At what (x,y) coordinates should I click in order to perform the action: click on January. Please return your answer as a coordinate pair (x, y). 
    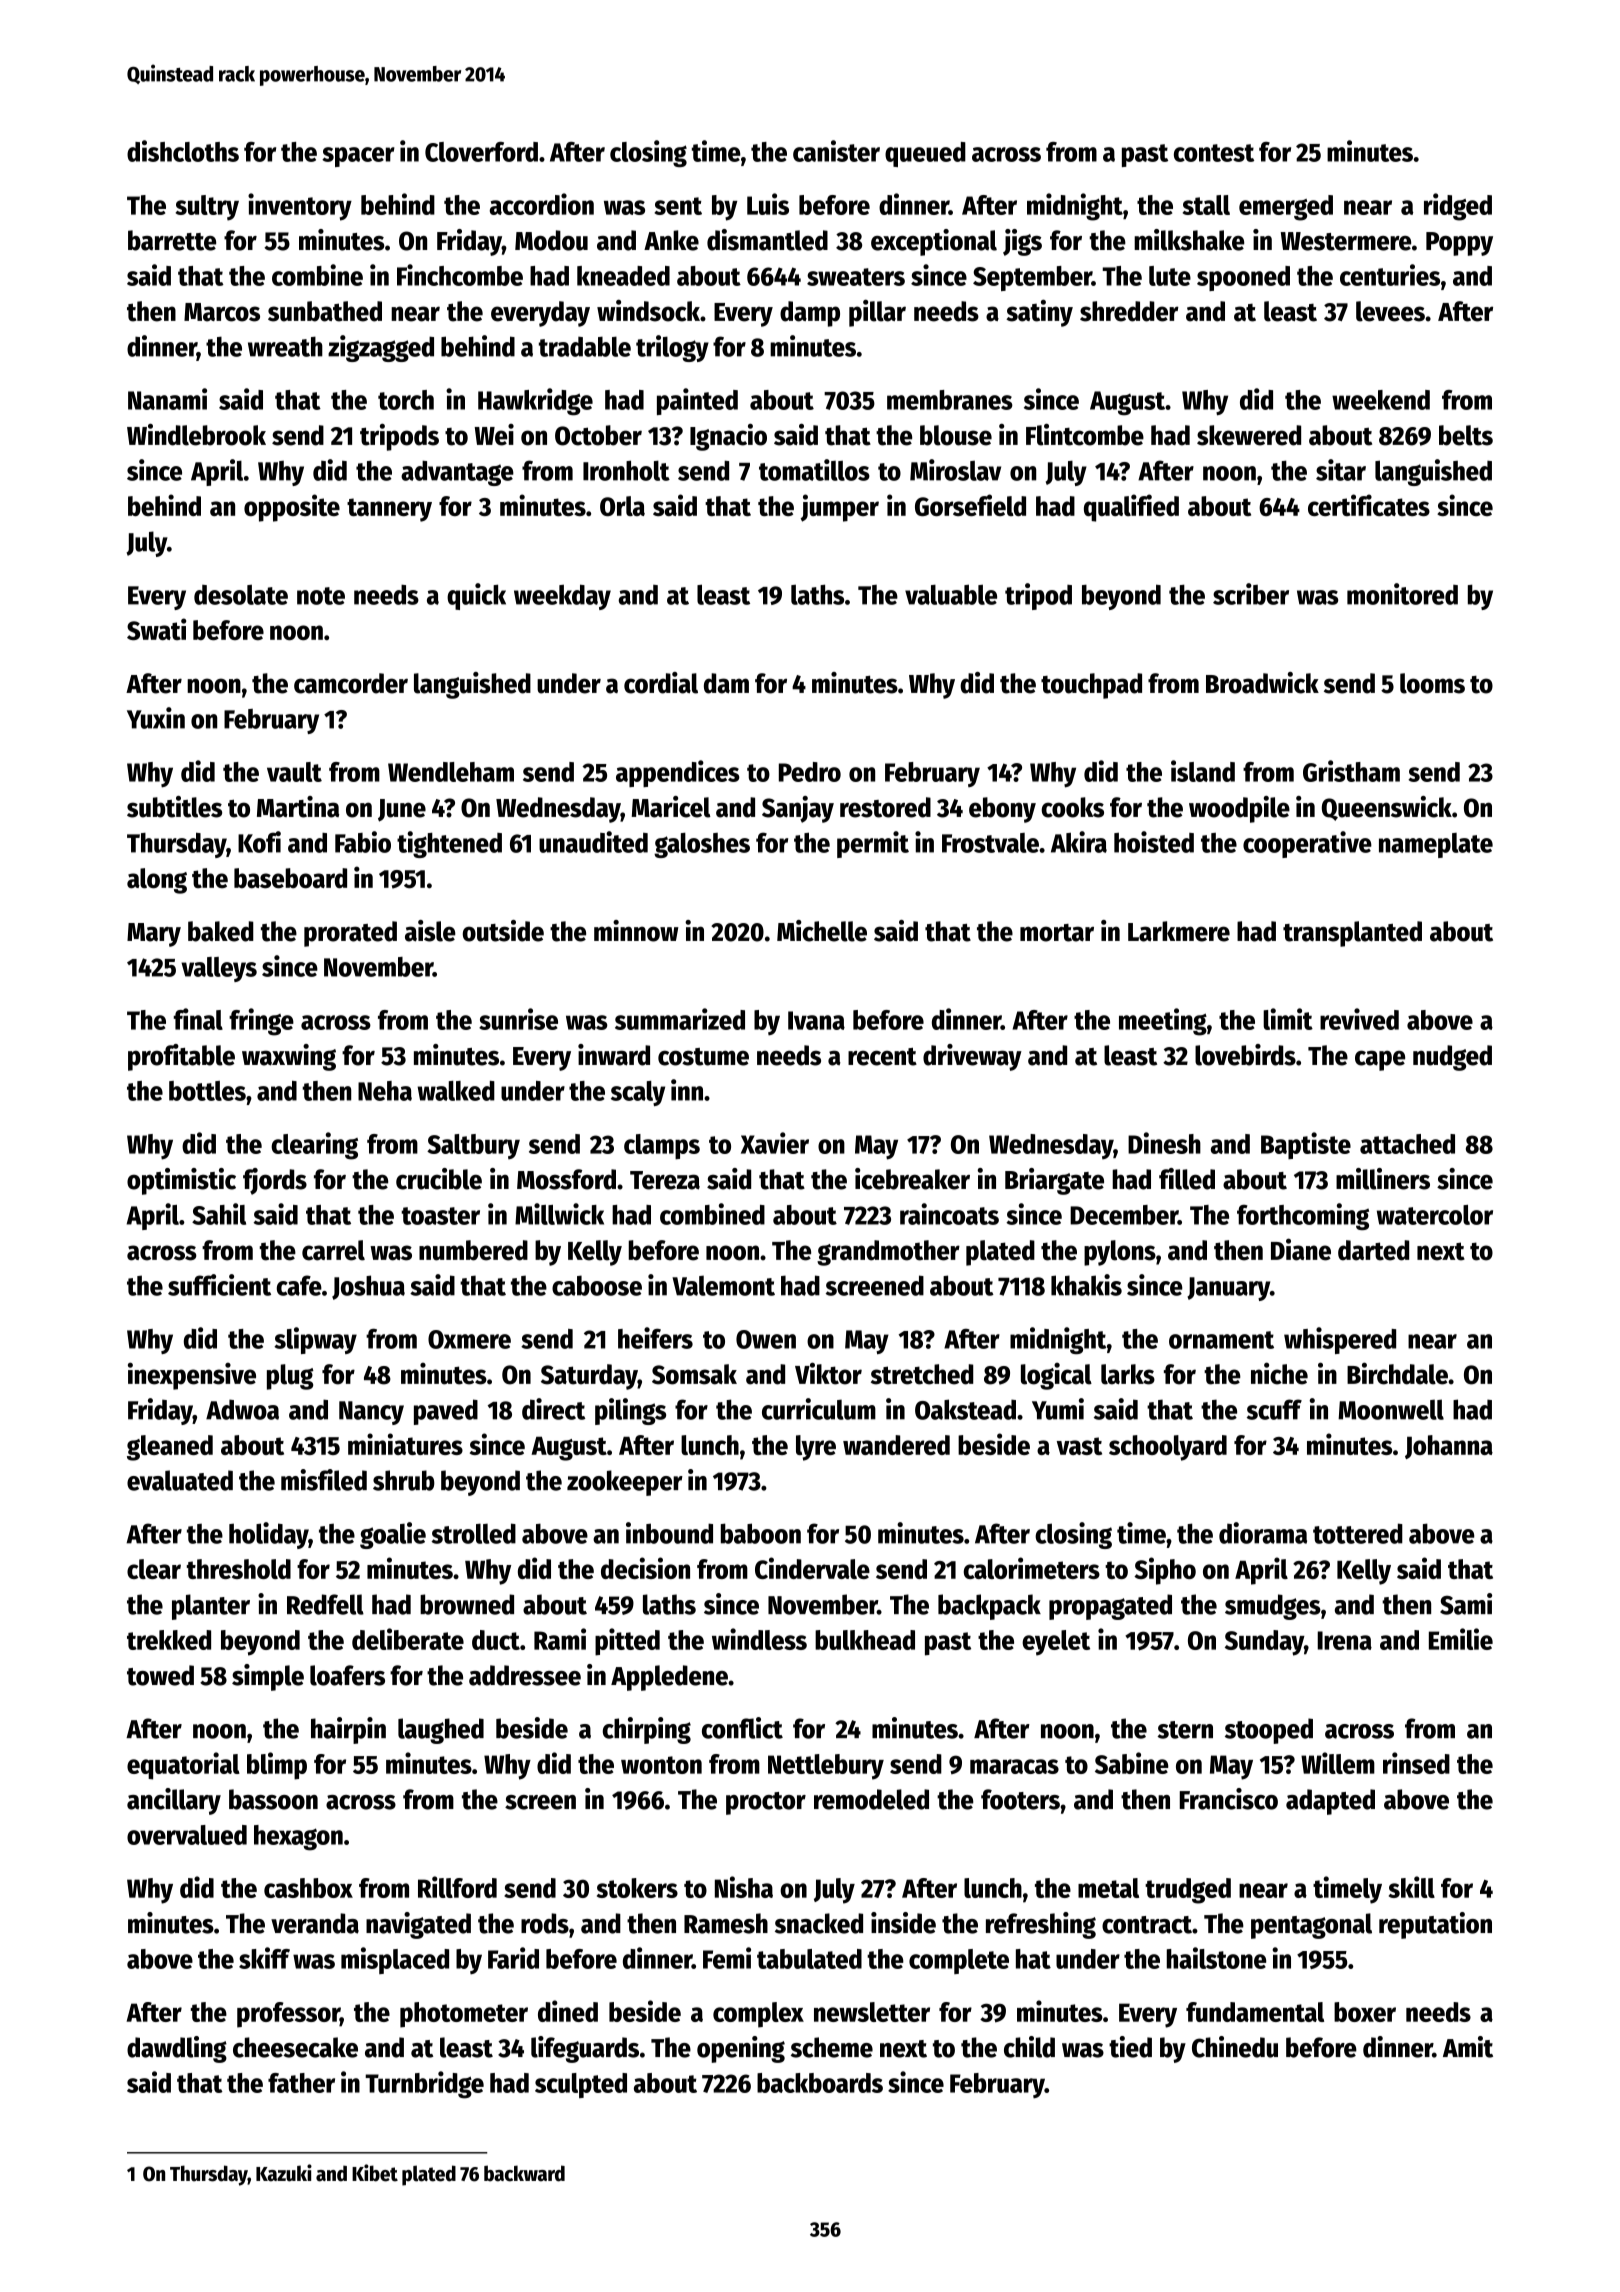
    Looking at the image, I should click on (1228, 1289).
